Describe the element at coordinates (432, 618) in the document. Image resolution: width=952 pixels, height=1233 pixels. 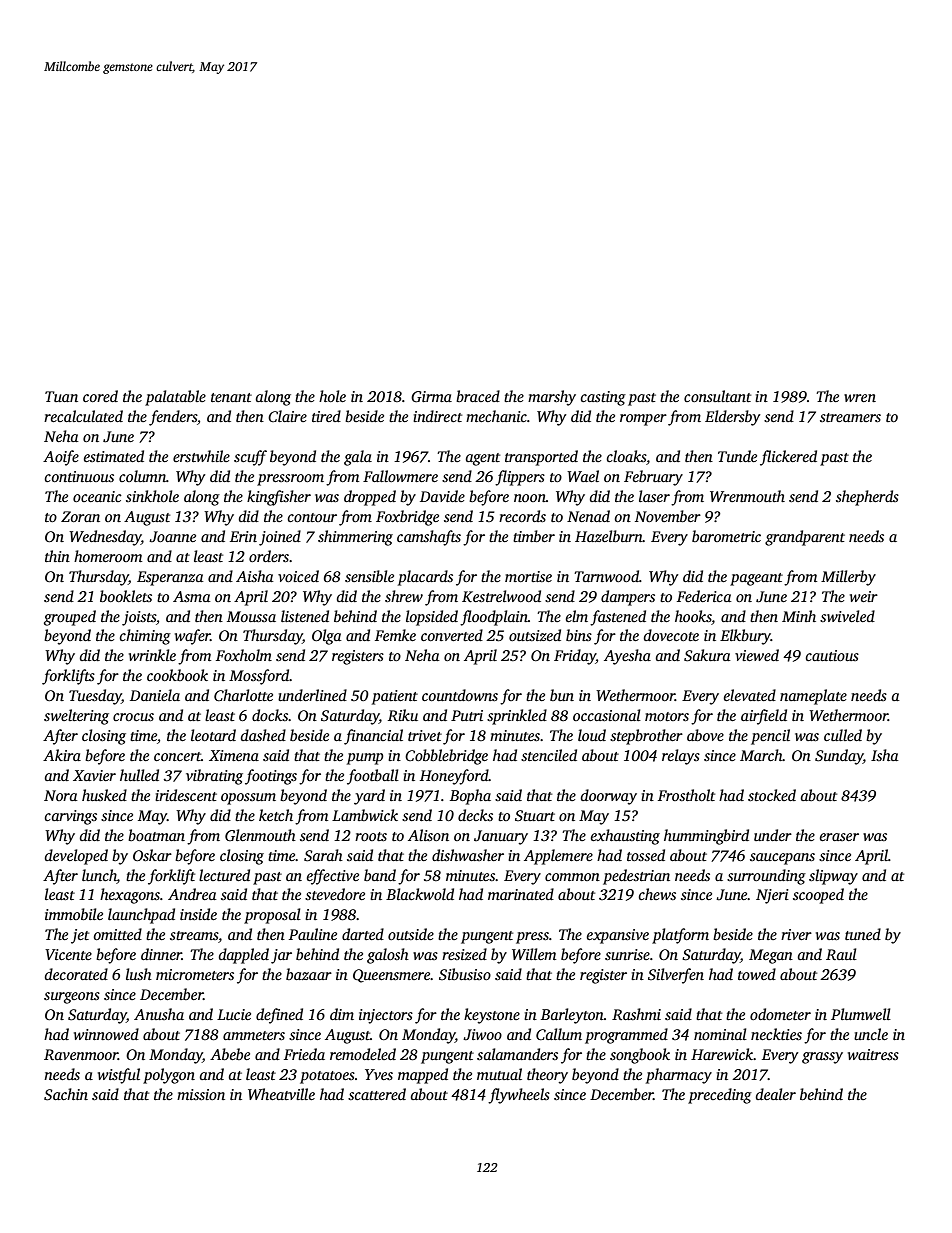
I see `lopsided` at that location.
